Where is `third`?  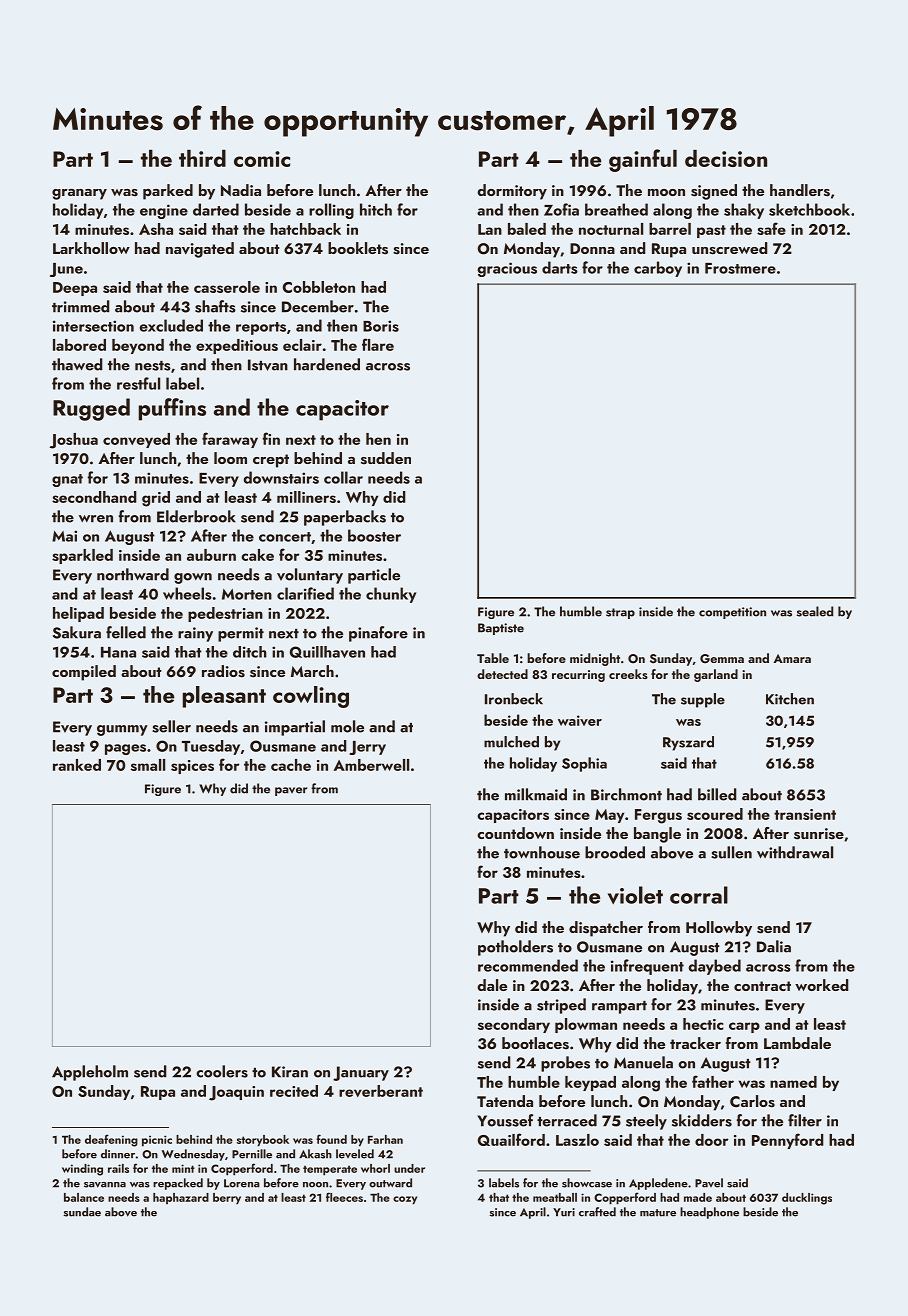 third is located at coordinates (202, 158).
